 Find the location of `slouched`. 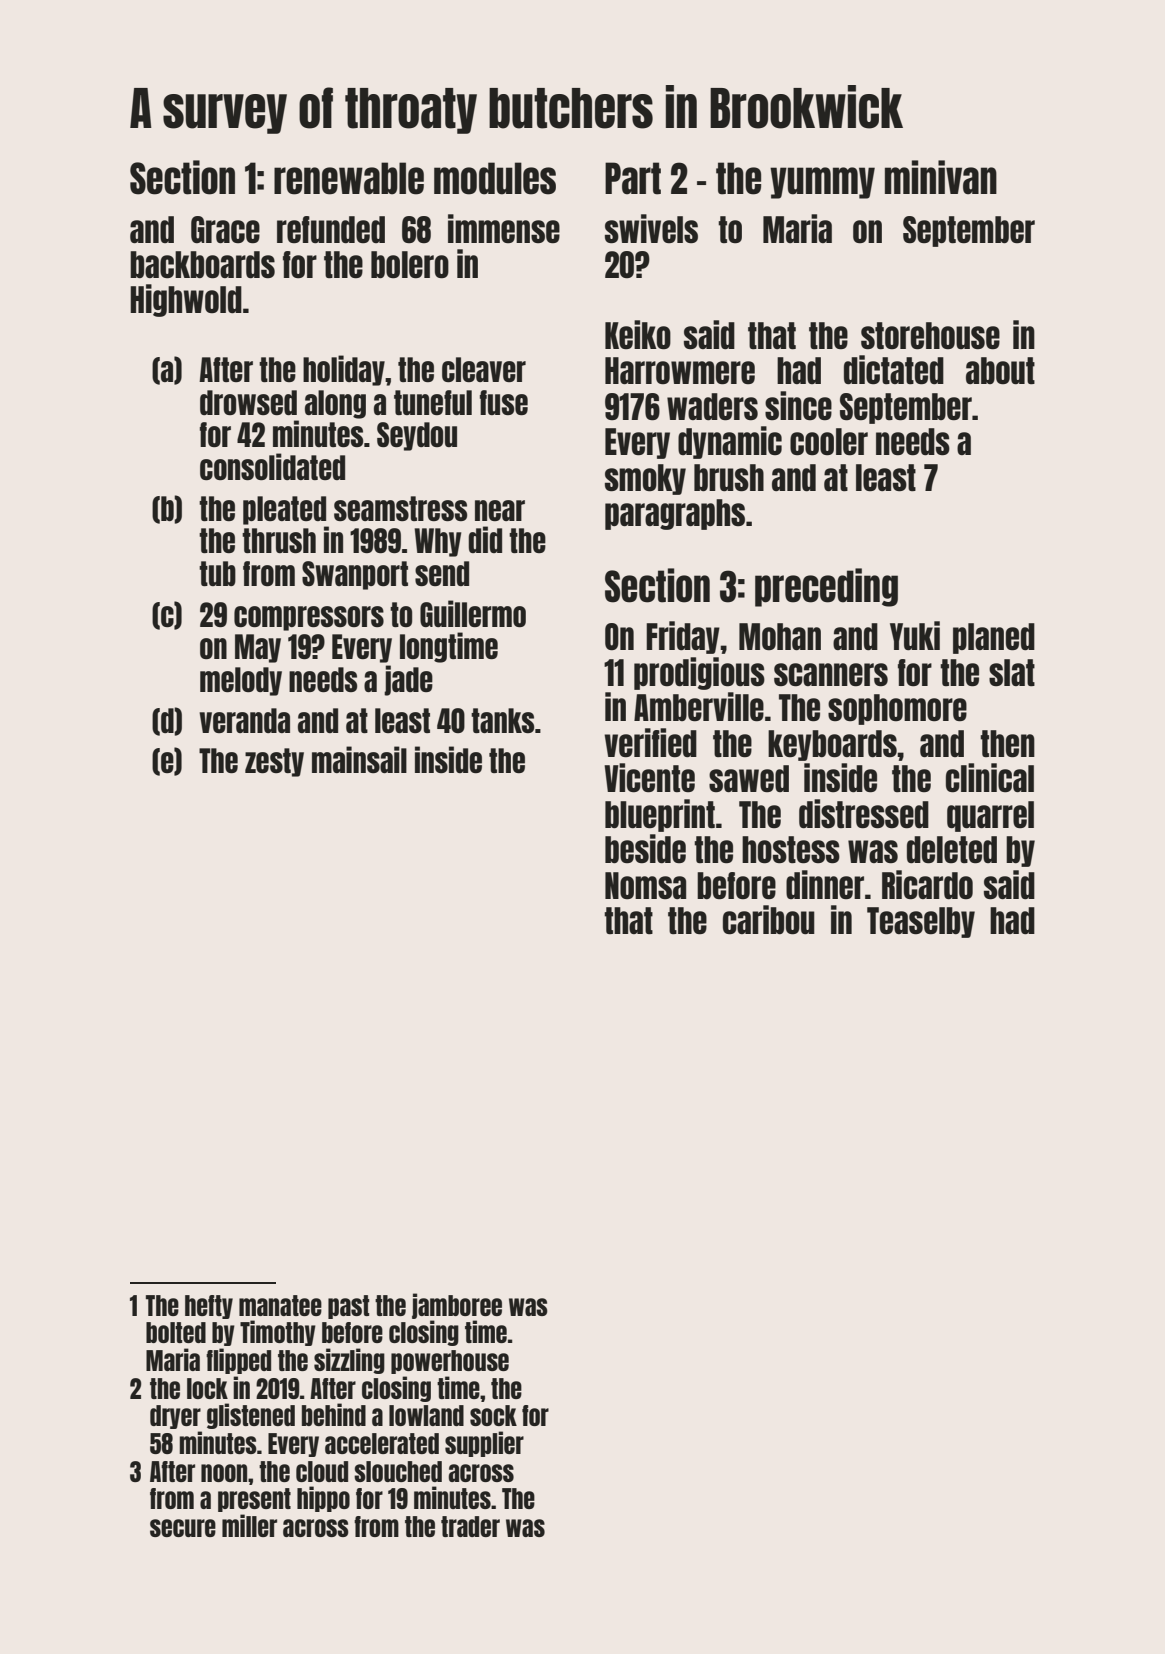

slouched is located at coordinates (398, 1471).
